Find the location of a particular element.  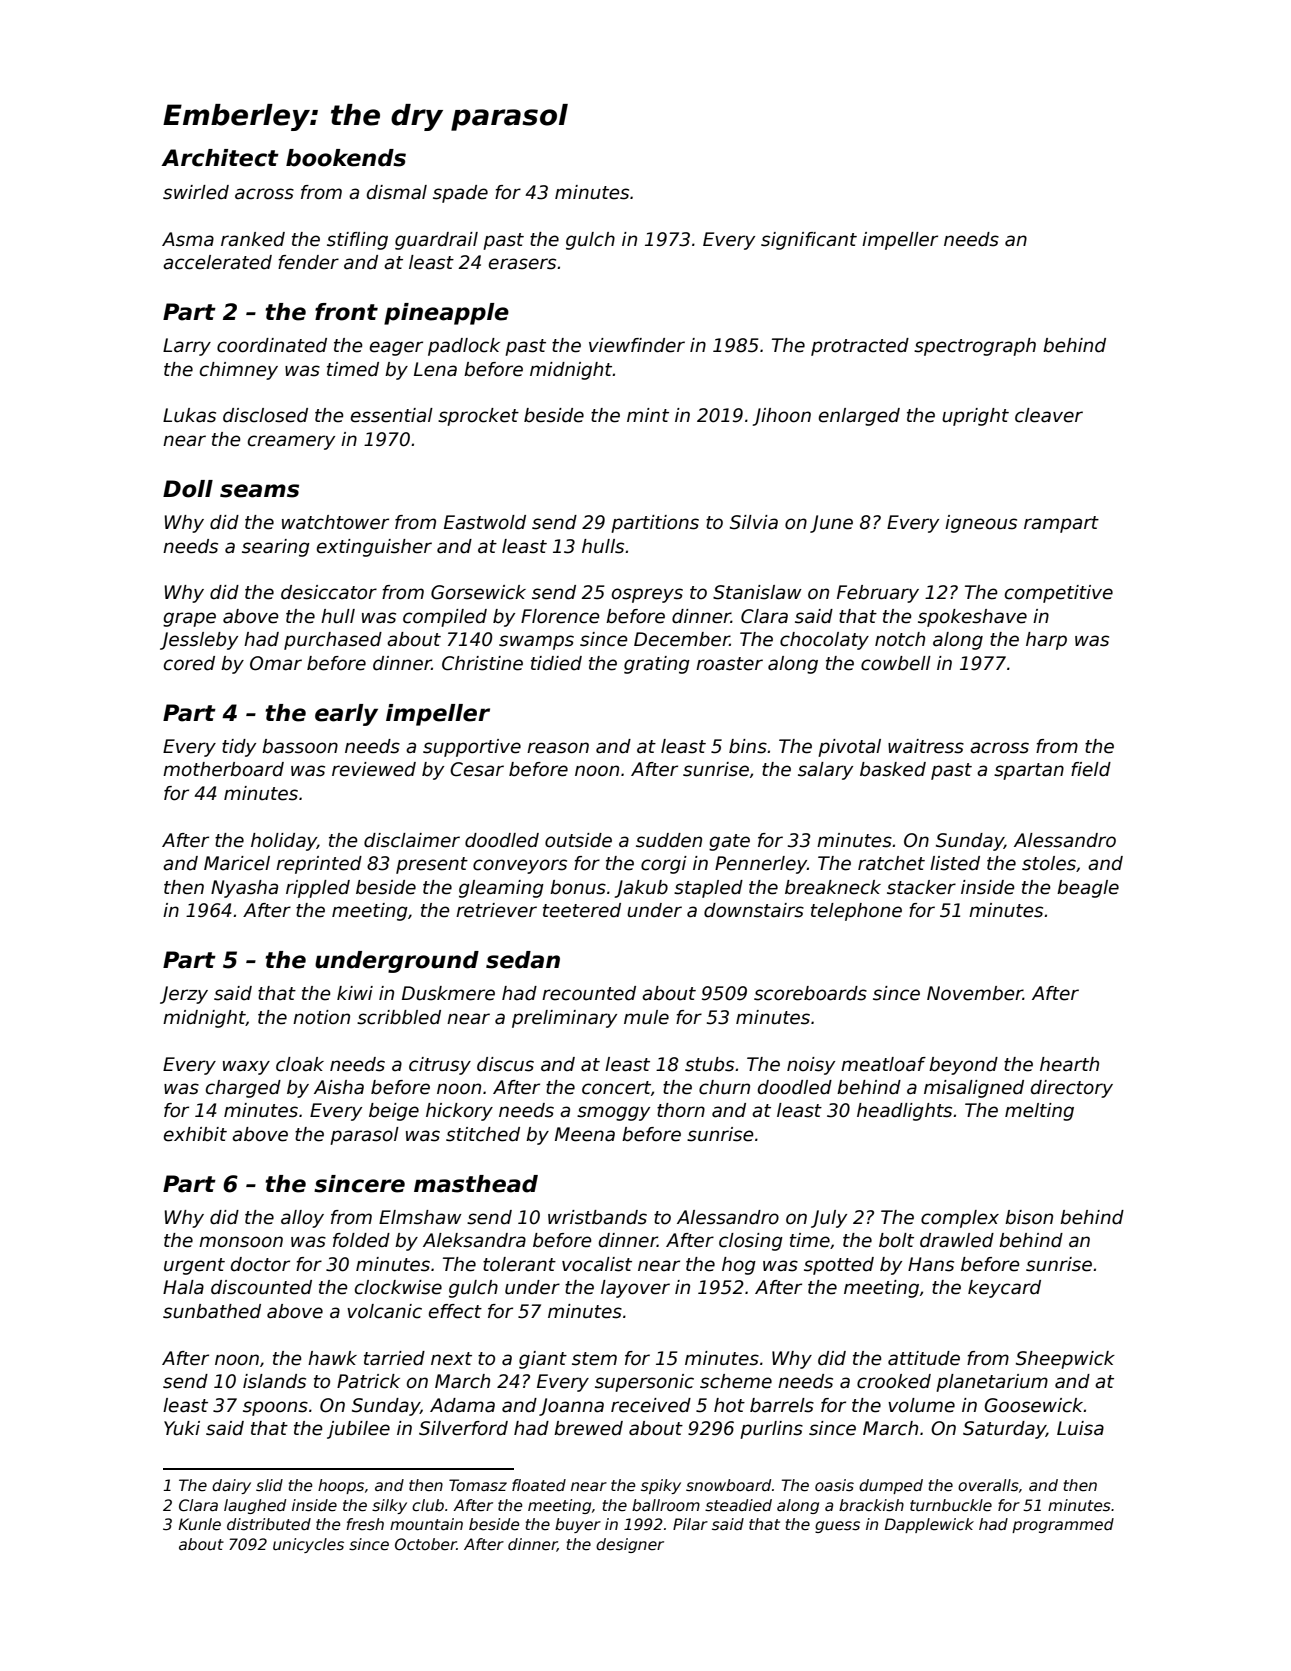

reason is located at coordinates (558, 748).
